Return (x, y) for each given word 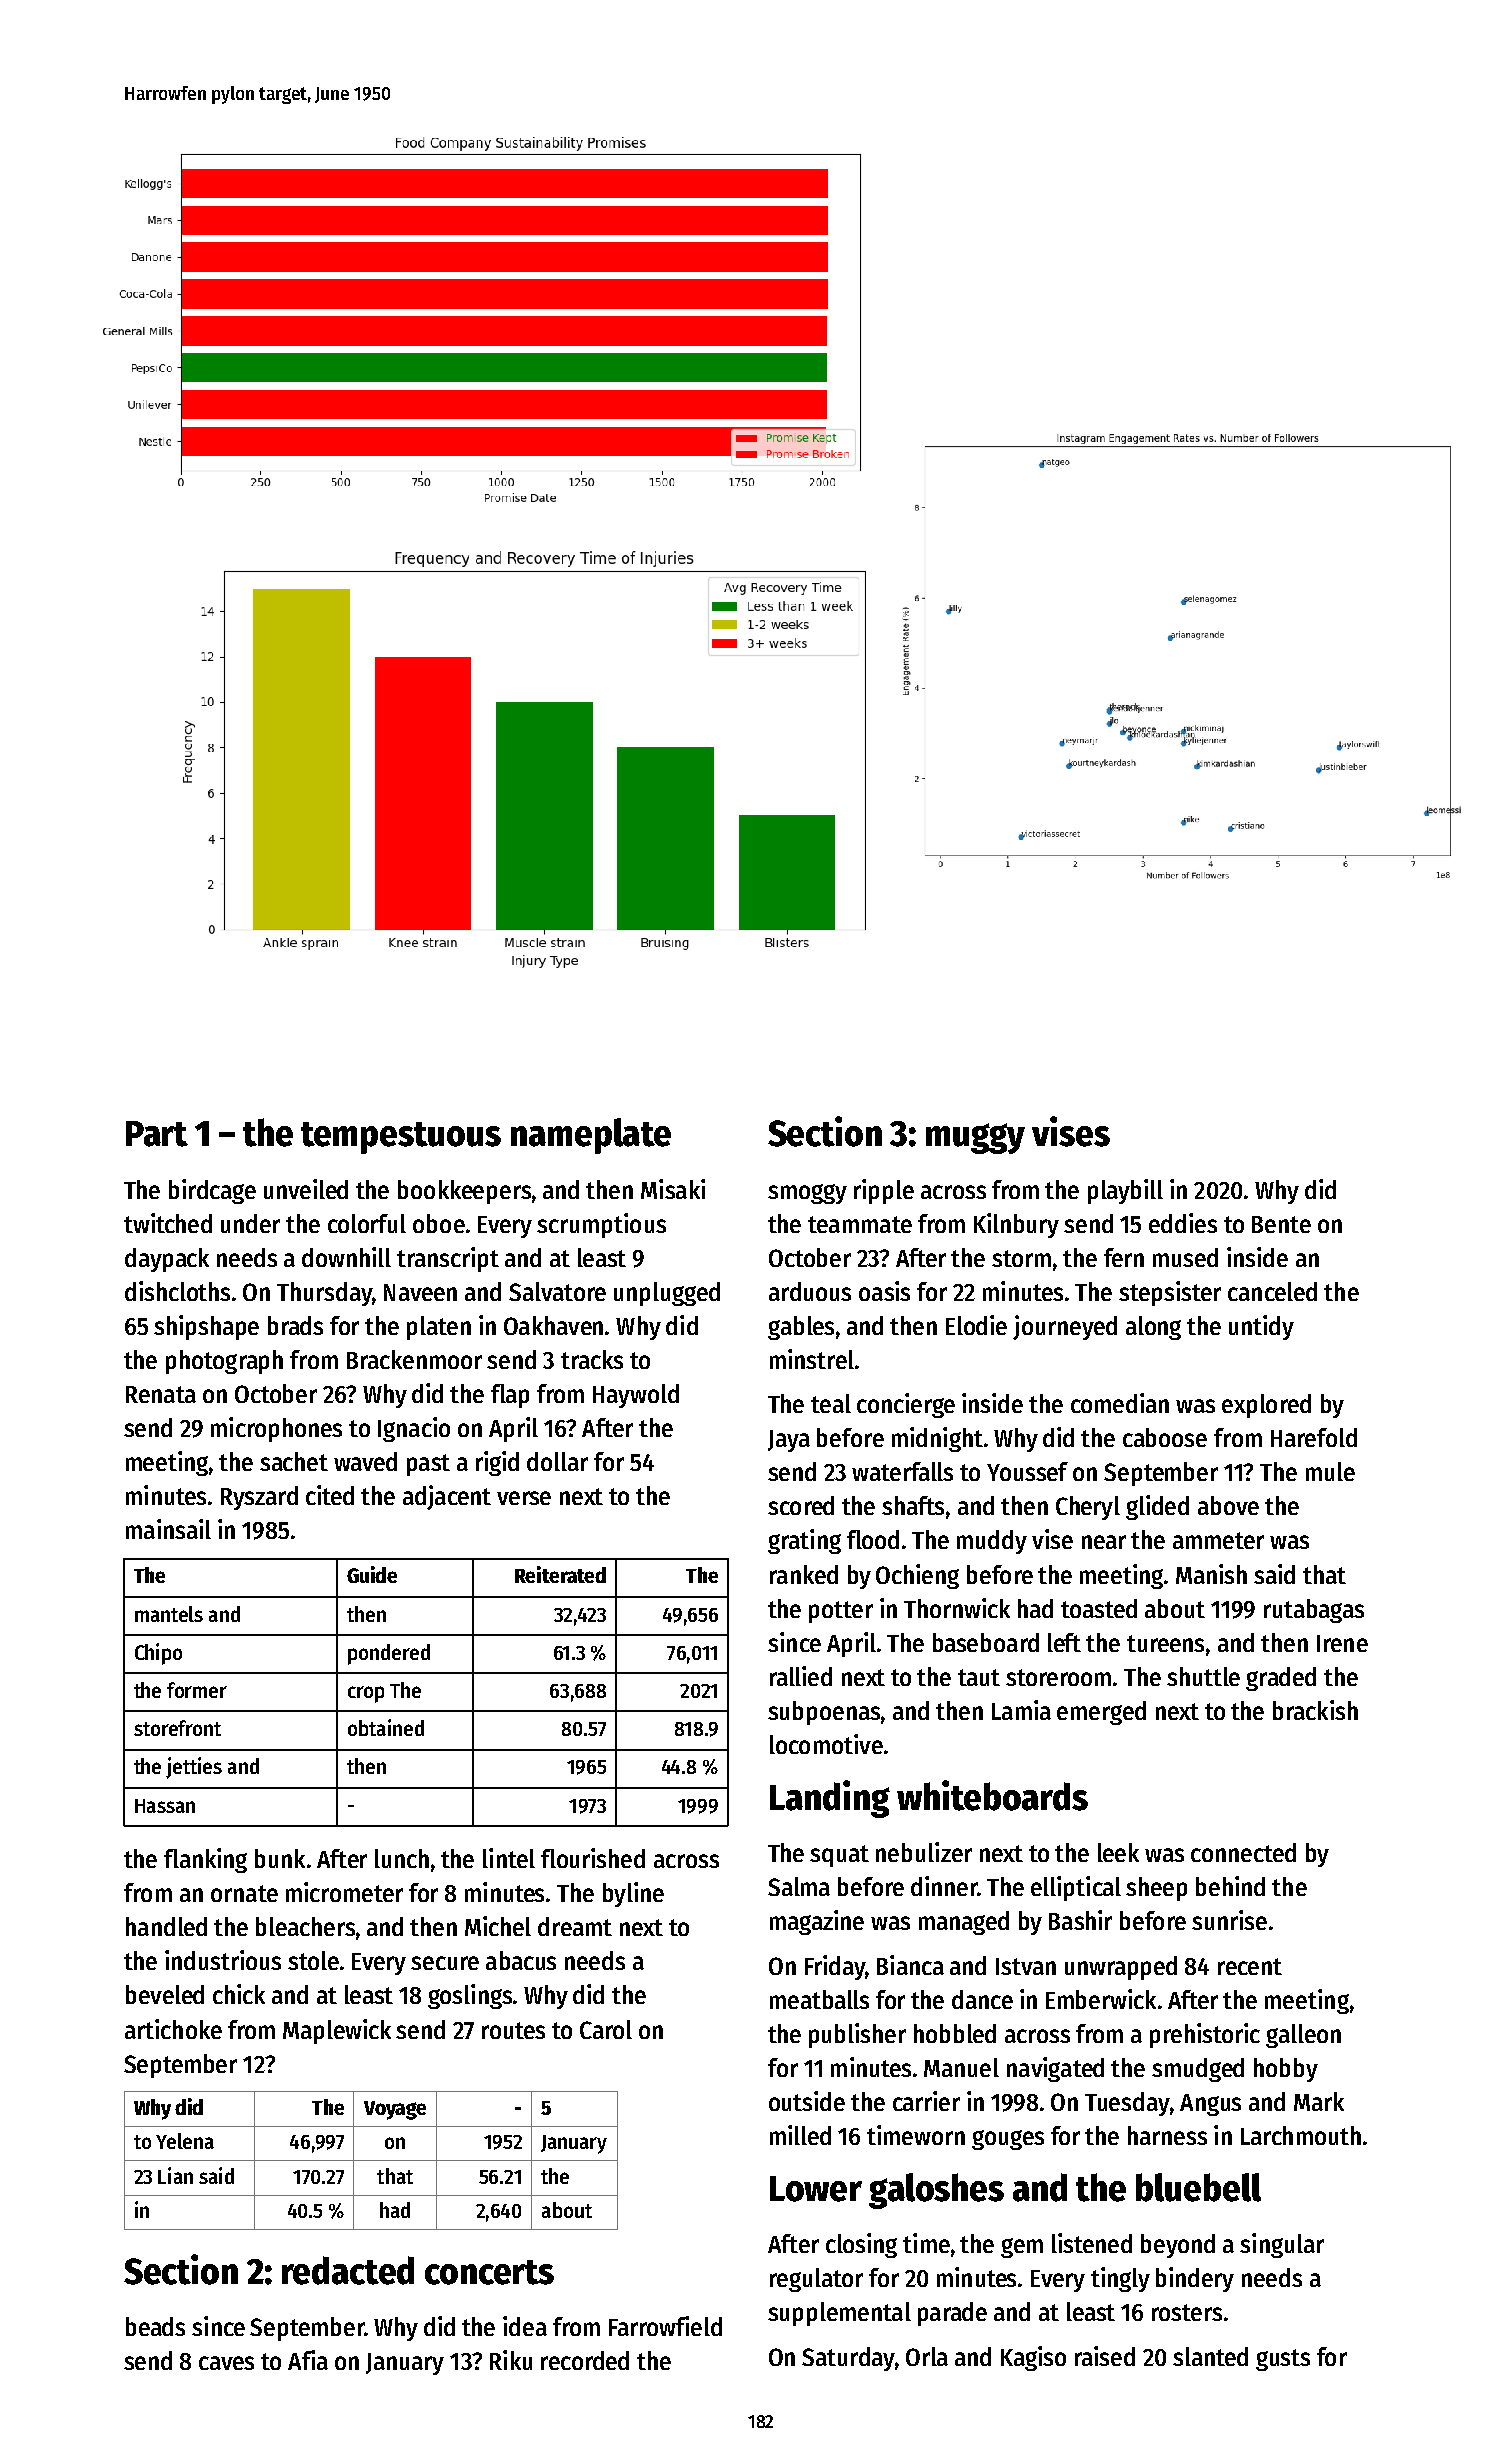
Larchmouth (1301, 2135)
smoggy (807, 1194)
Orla (927, 2356)
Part (157, 1134)
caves (226, 2363)
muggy (975, 1138)
